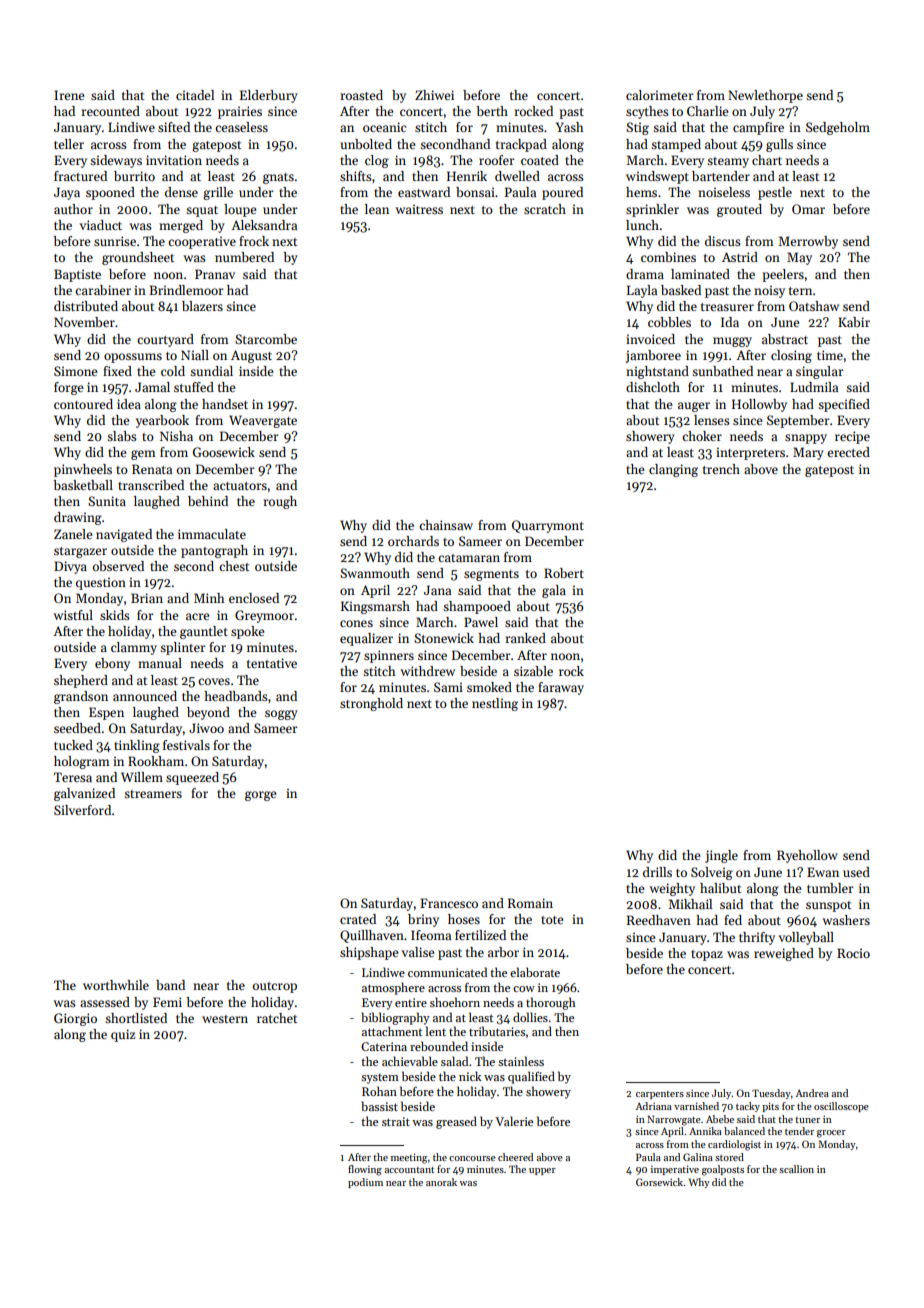  I want to click on dense, so click(181, 192).
